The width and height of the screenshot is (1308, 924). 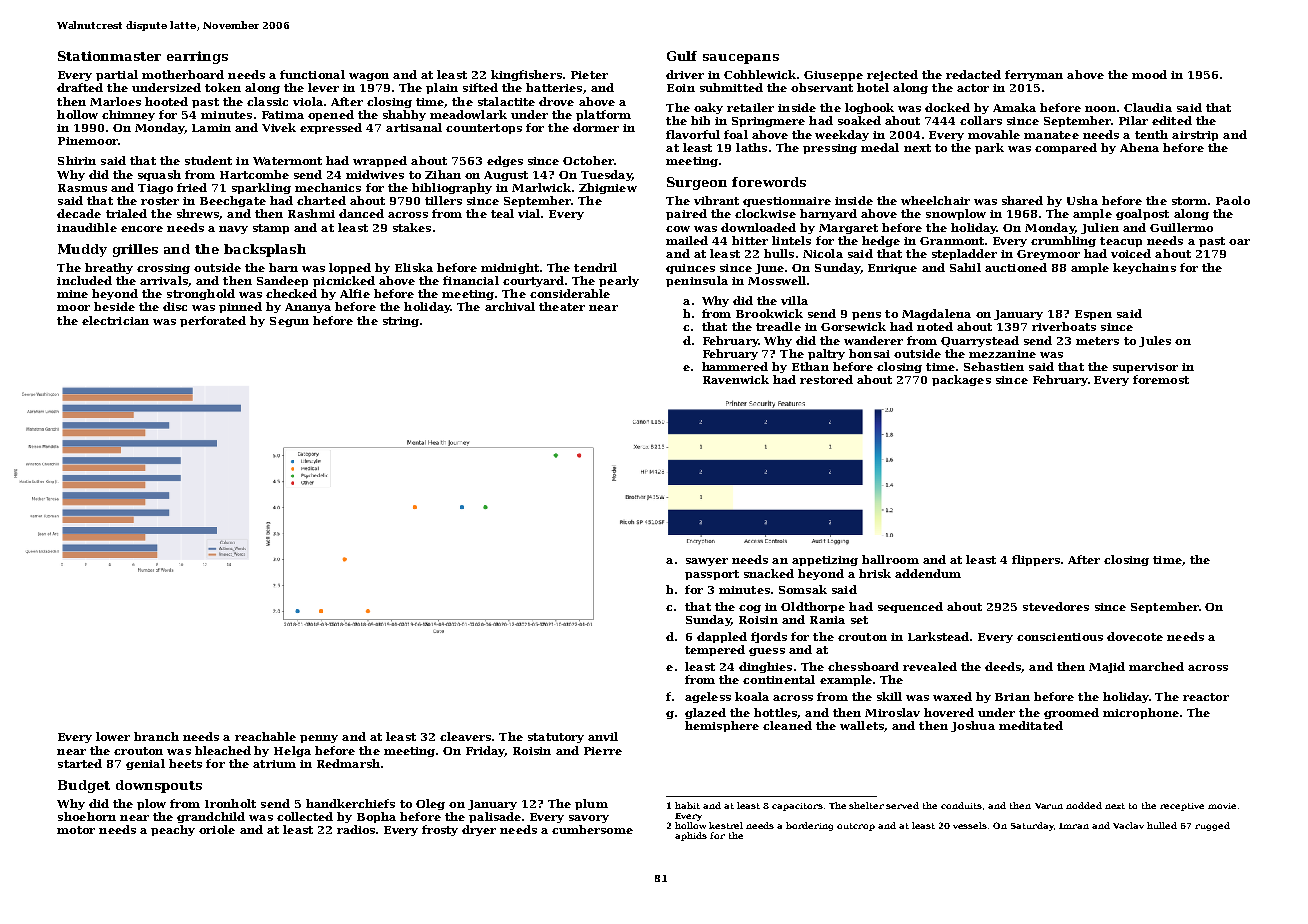 I want to click on paltry, so click(x=826, y=354).
